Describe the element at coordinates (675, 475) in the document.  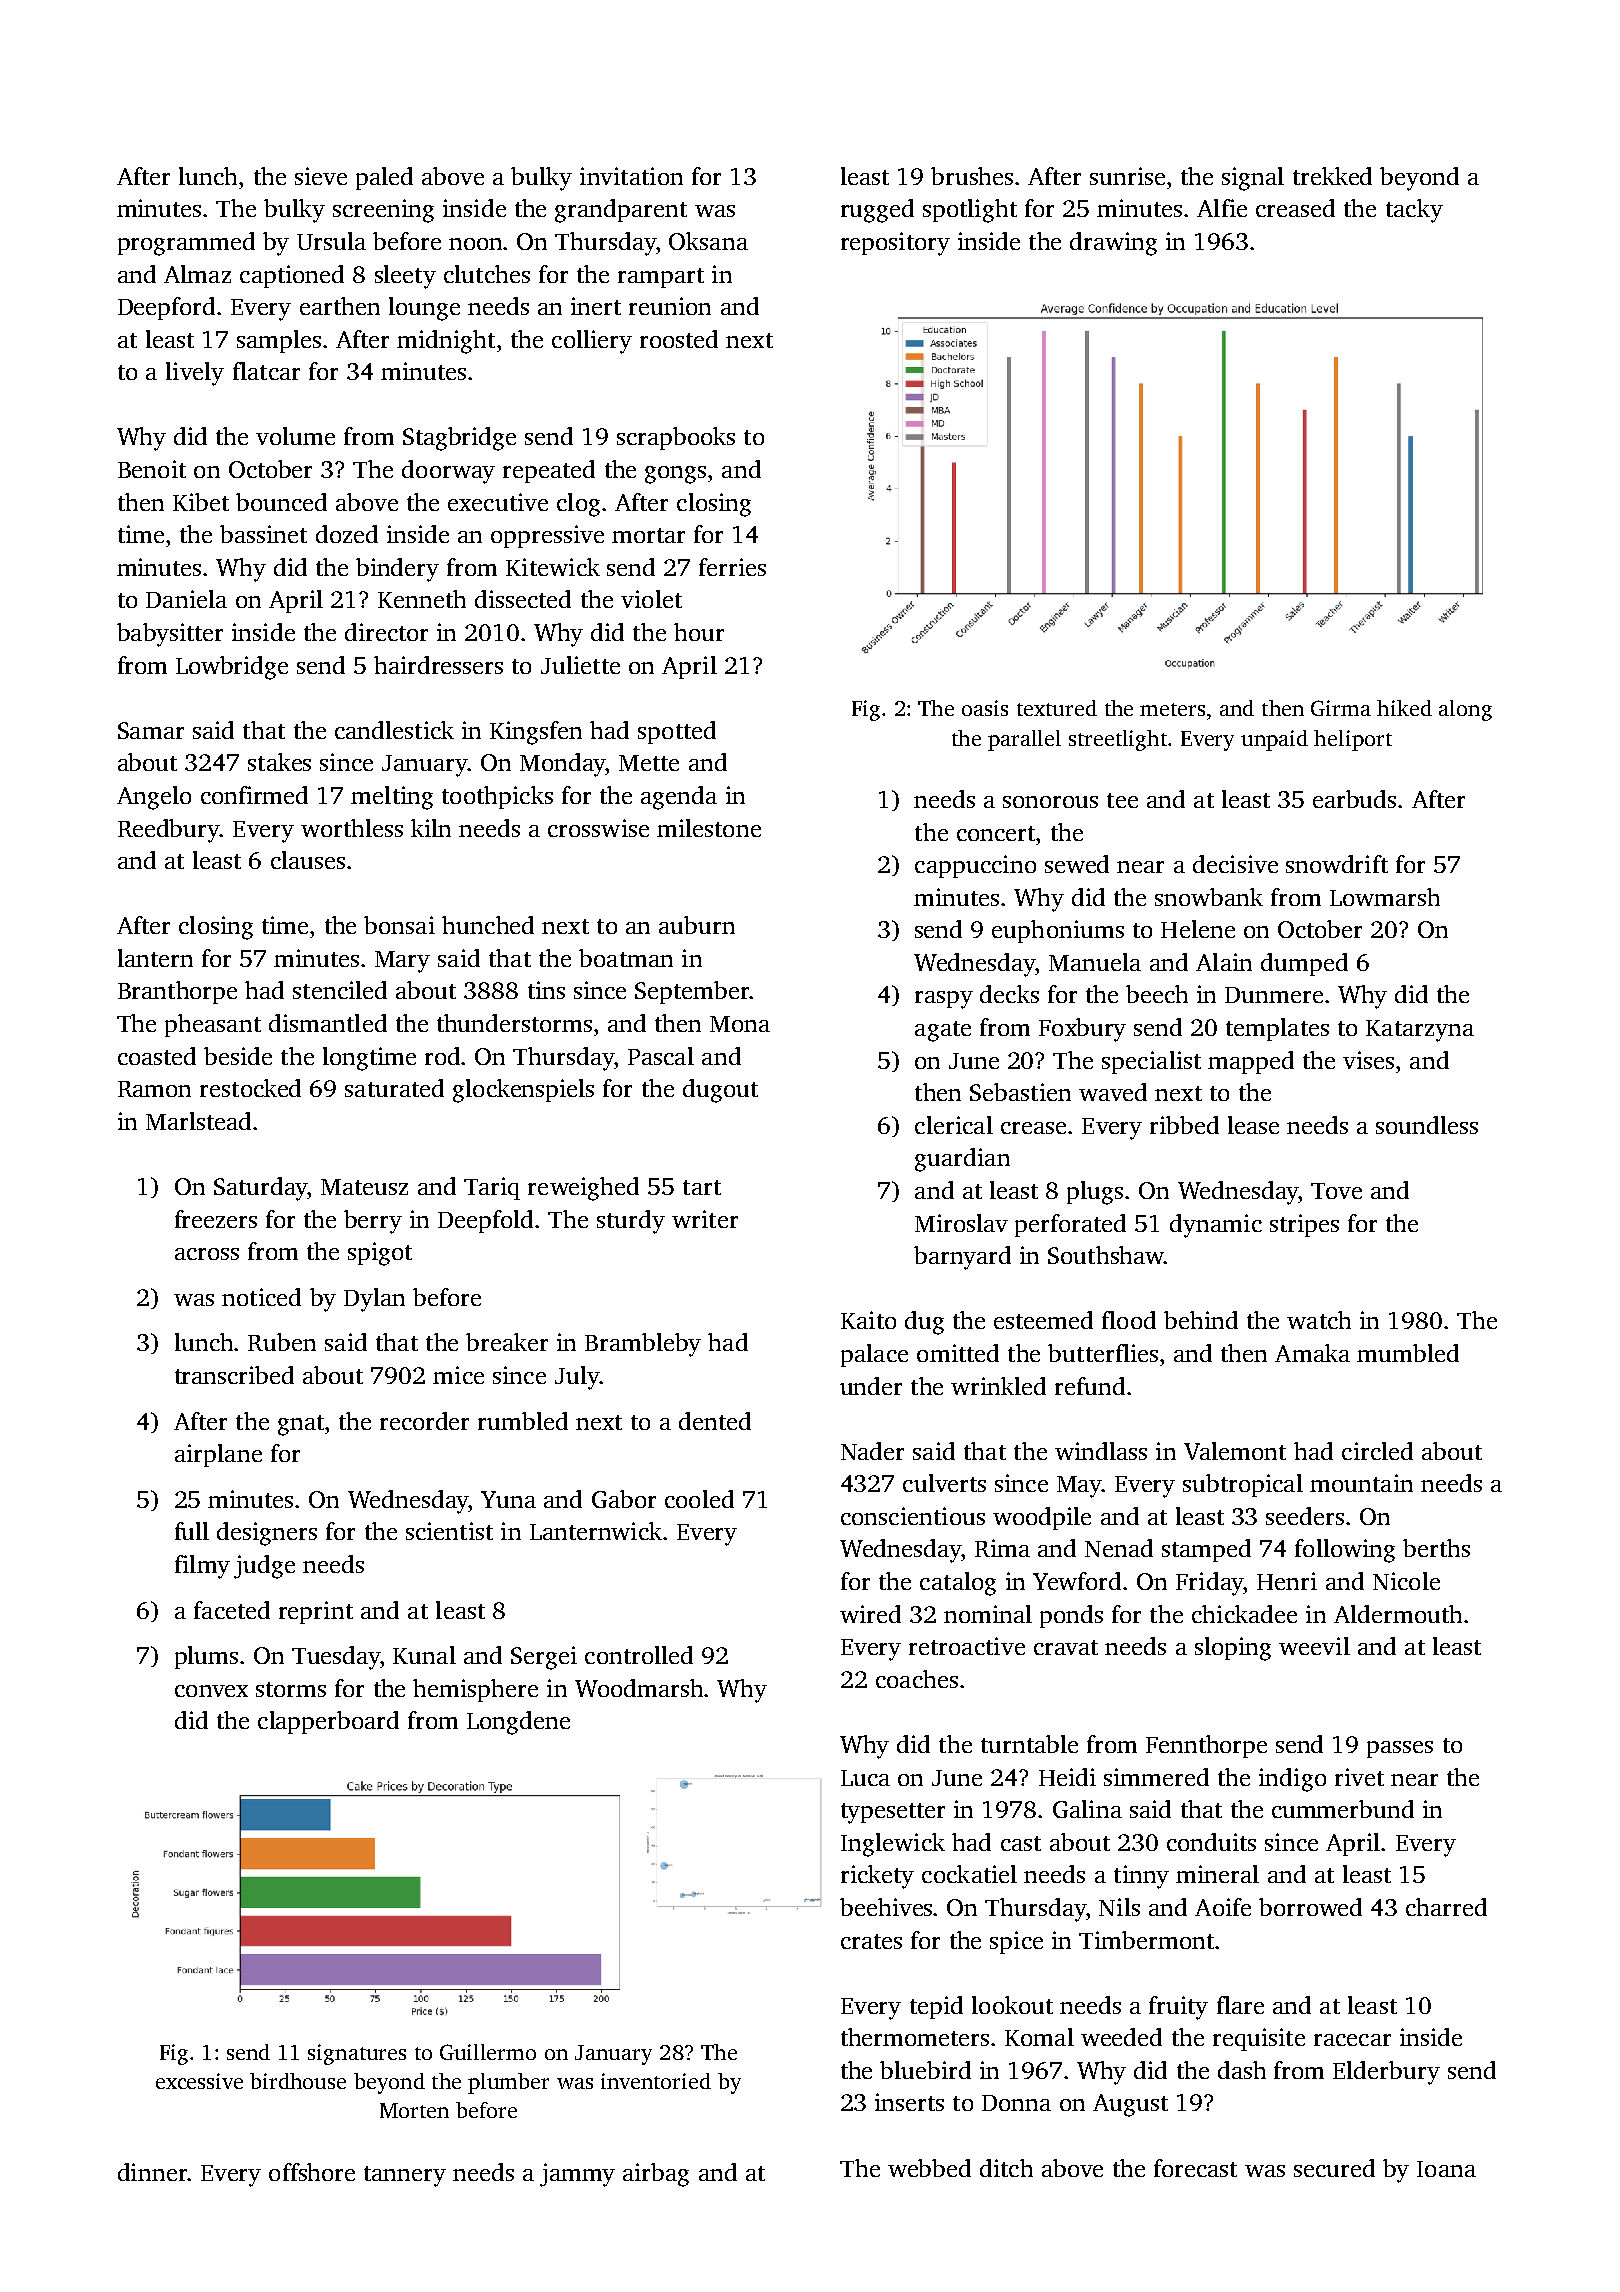
I see `gongs` at that location.
